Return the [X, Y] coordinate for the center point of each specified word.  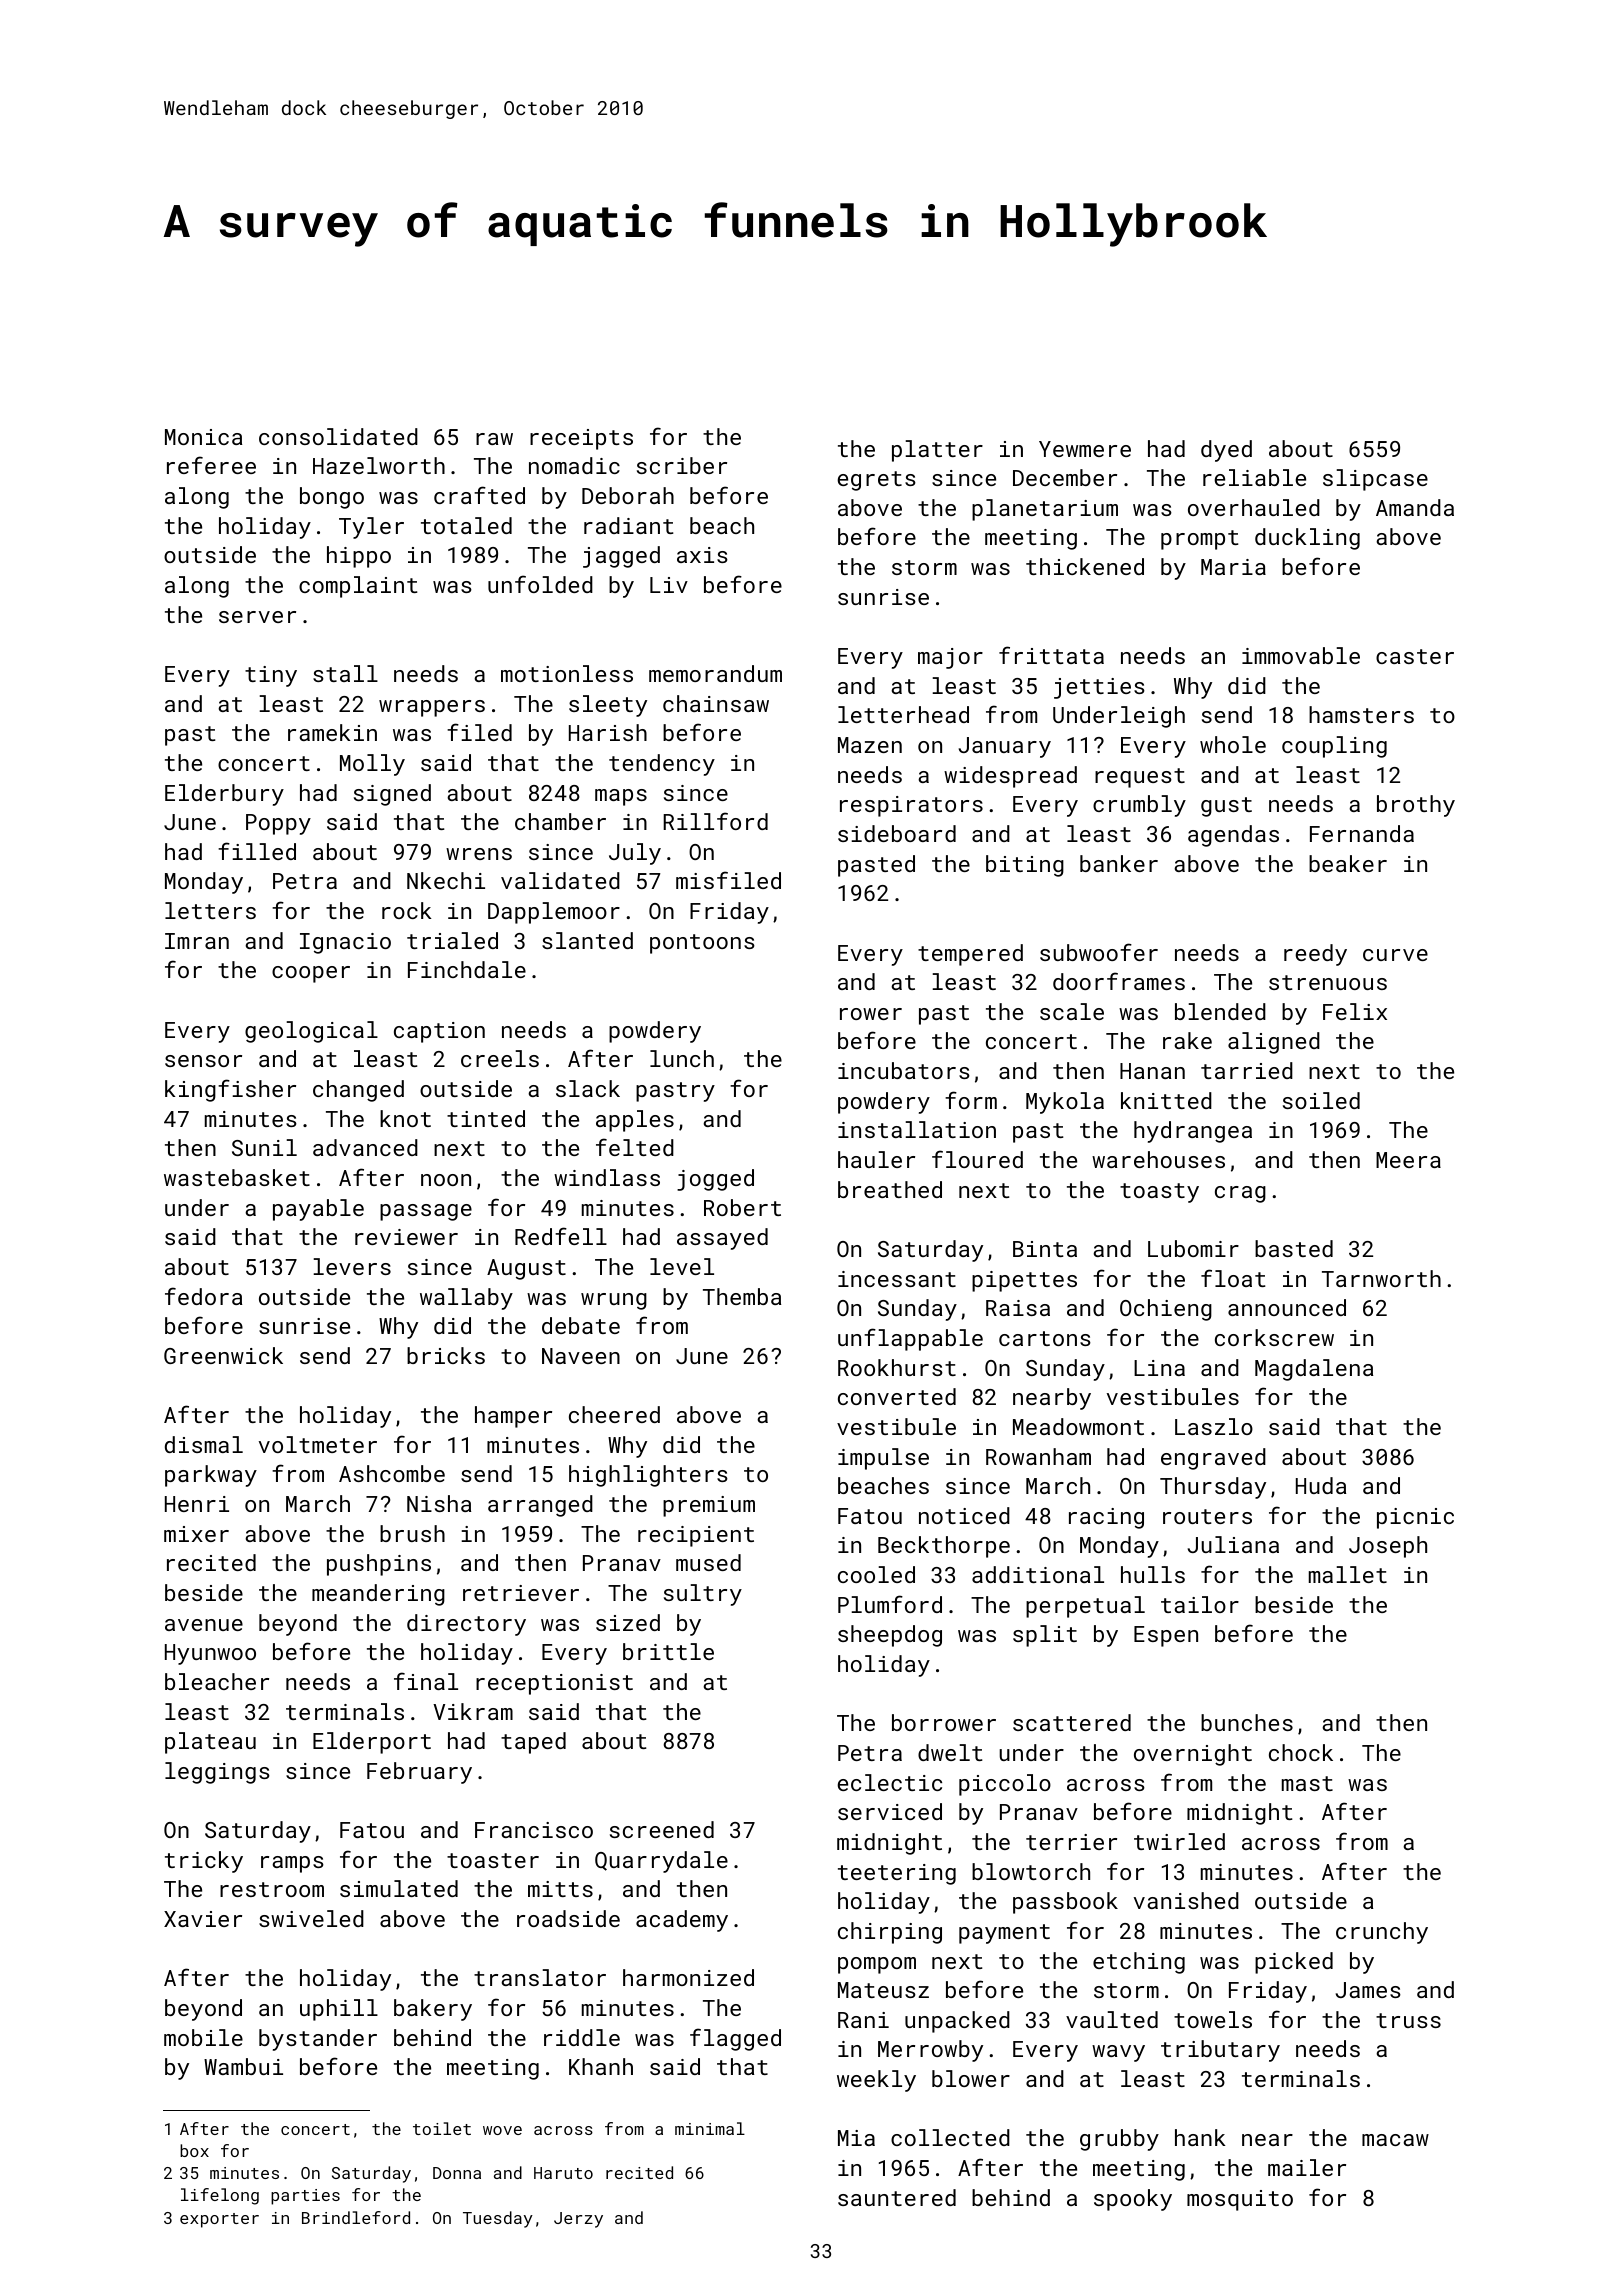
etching [1139, 1963]
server [257, 617]
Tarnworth [1381, 1278]
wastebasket [237, 1177]
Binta [1045, 1249]
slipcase [1375, 480]
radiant [629, 525]
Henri [197, 1504]
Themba [742, 1296]
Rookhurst [897, 1367]
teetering [897, 1874]
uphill [339, 2010]
